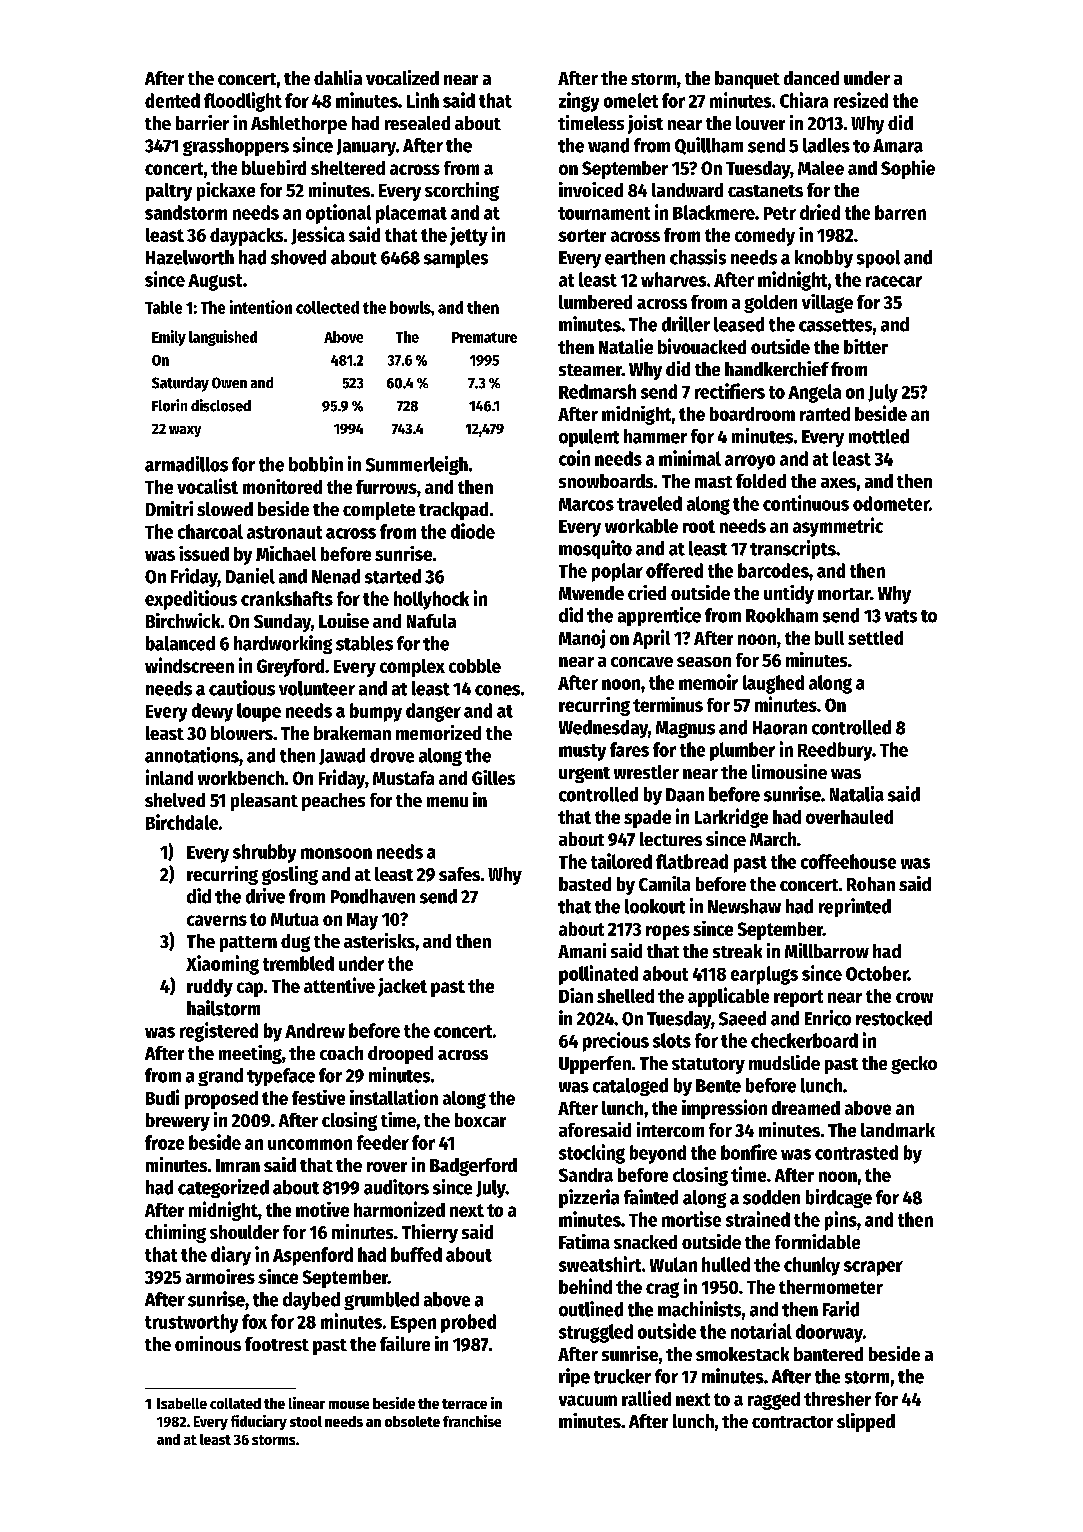 This screenshot has height=1532, width=1083. I want to click on chunky, so click(812, 1266).
